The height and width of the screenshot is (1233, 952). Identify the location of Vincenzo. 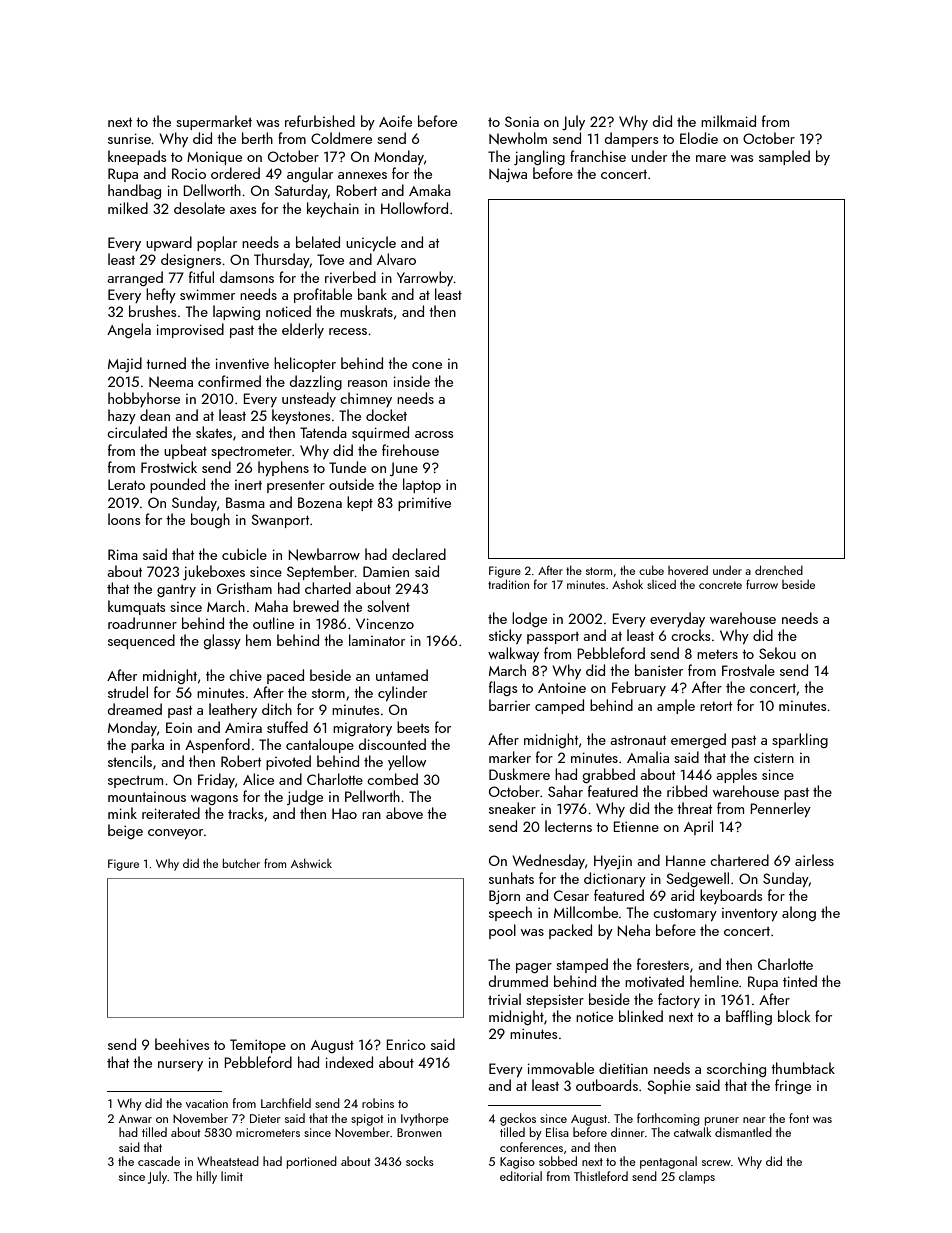
(385, 623).
